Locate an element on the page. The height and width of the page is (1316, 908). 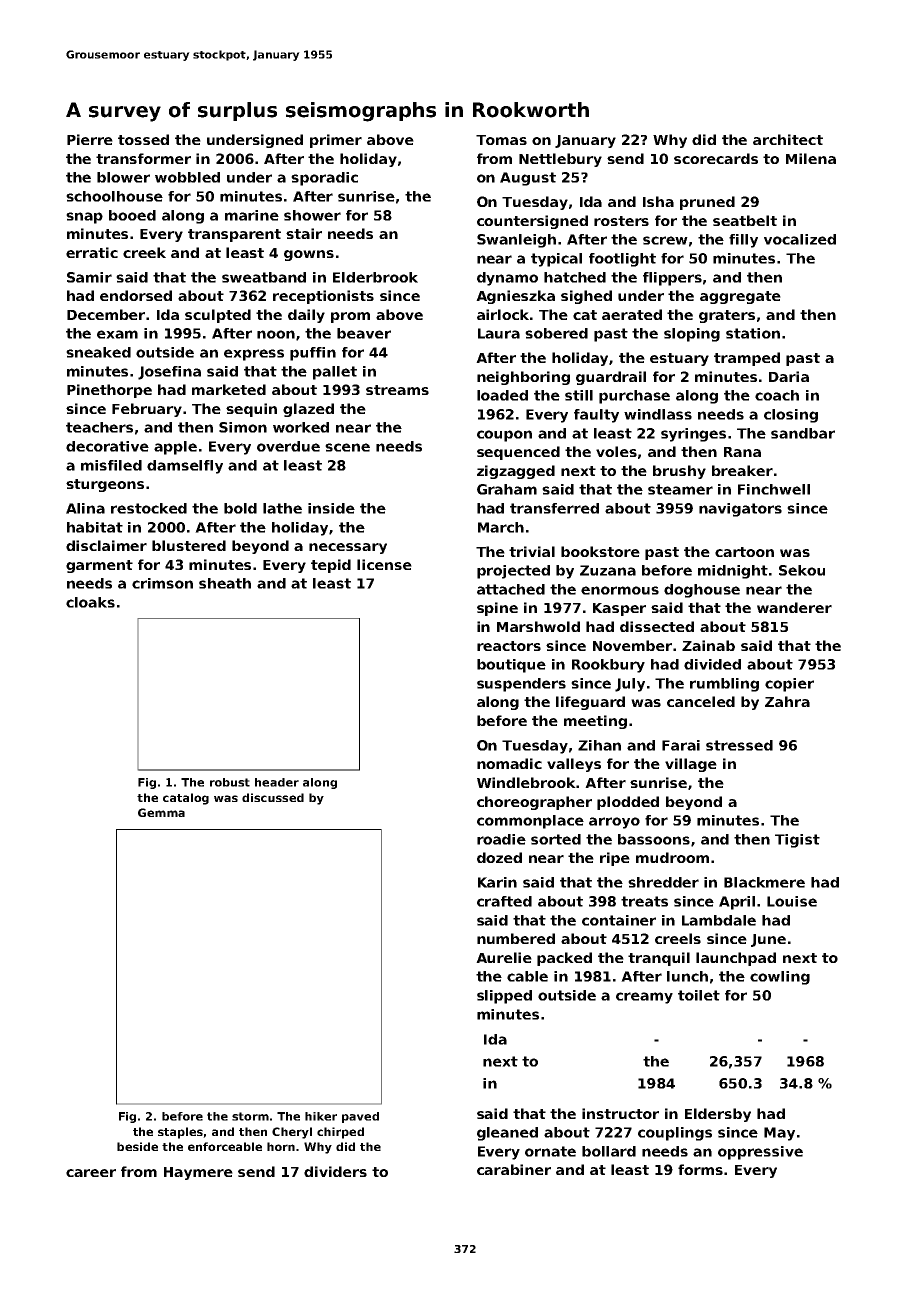
Gemma is located at coordinates (161, 812).
